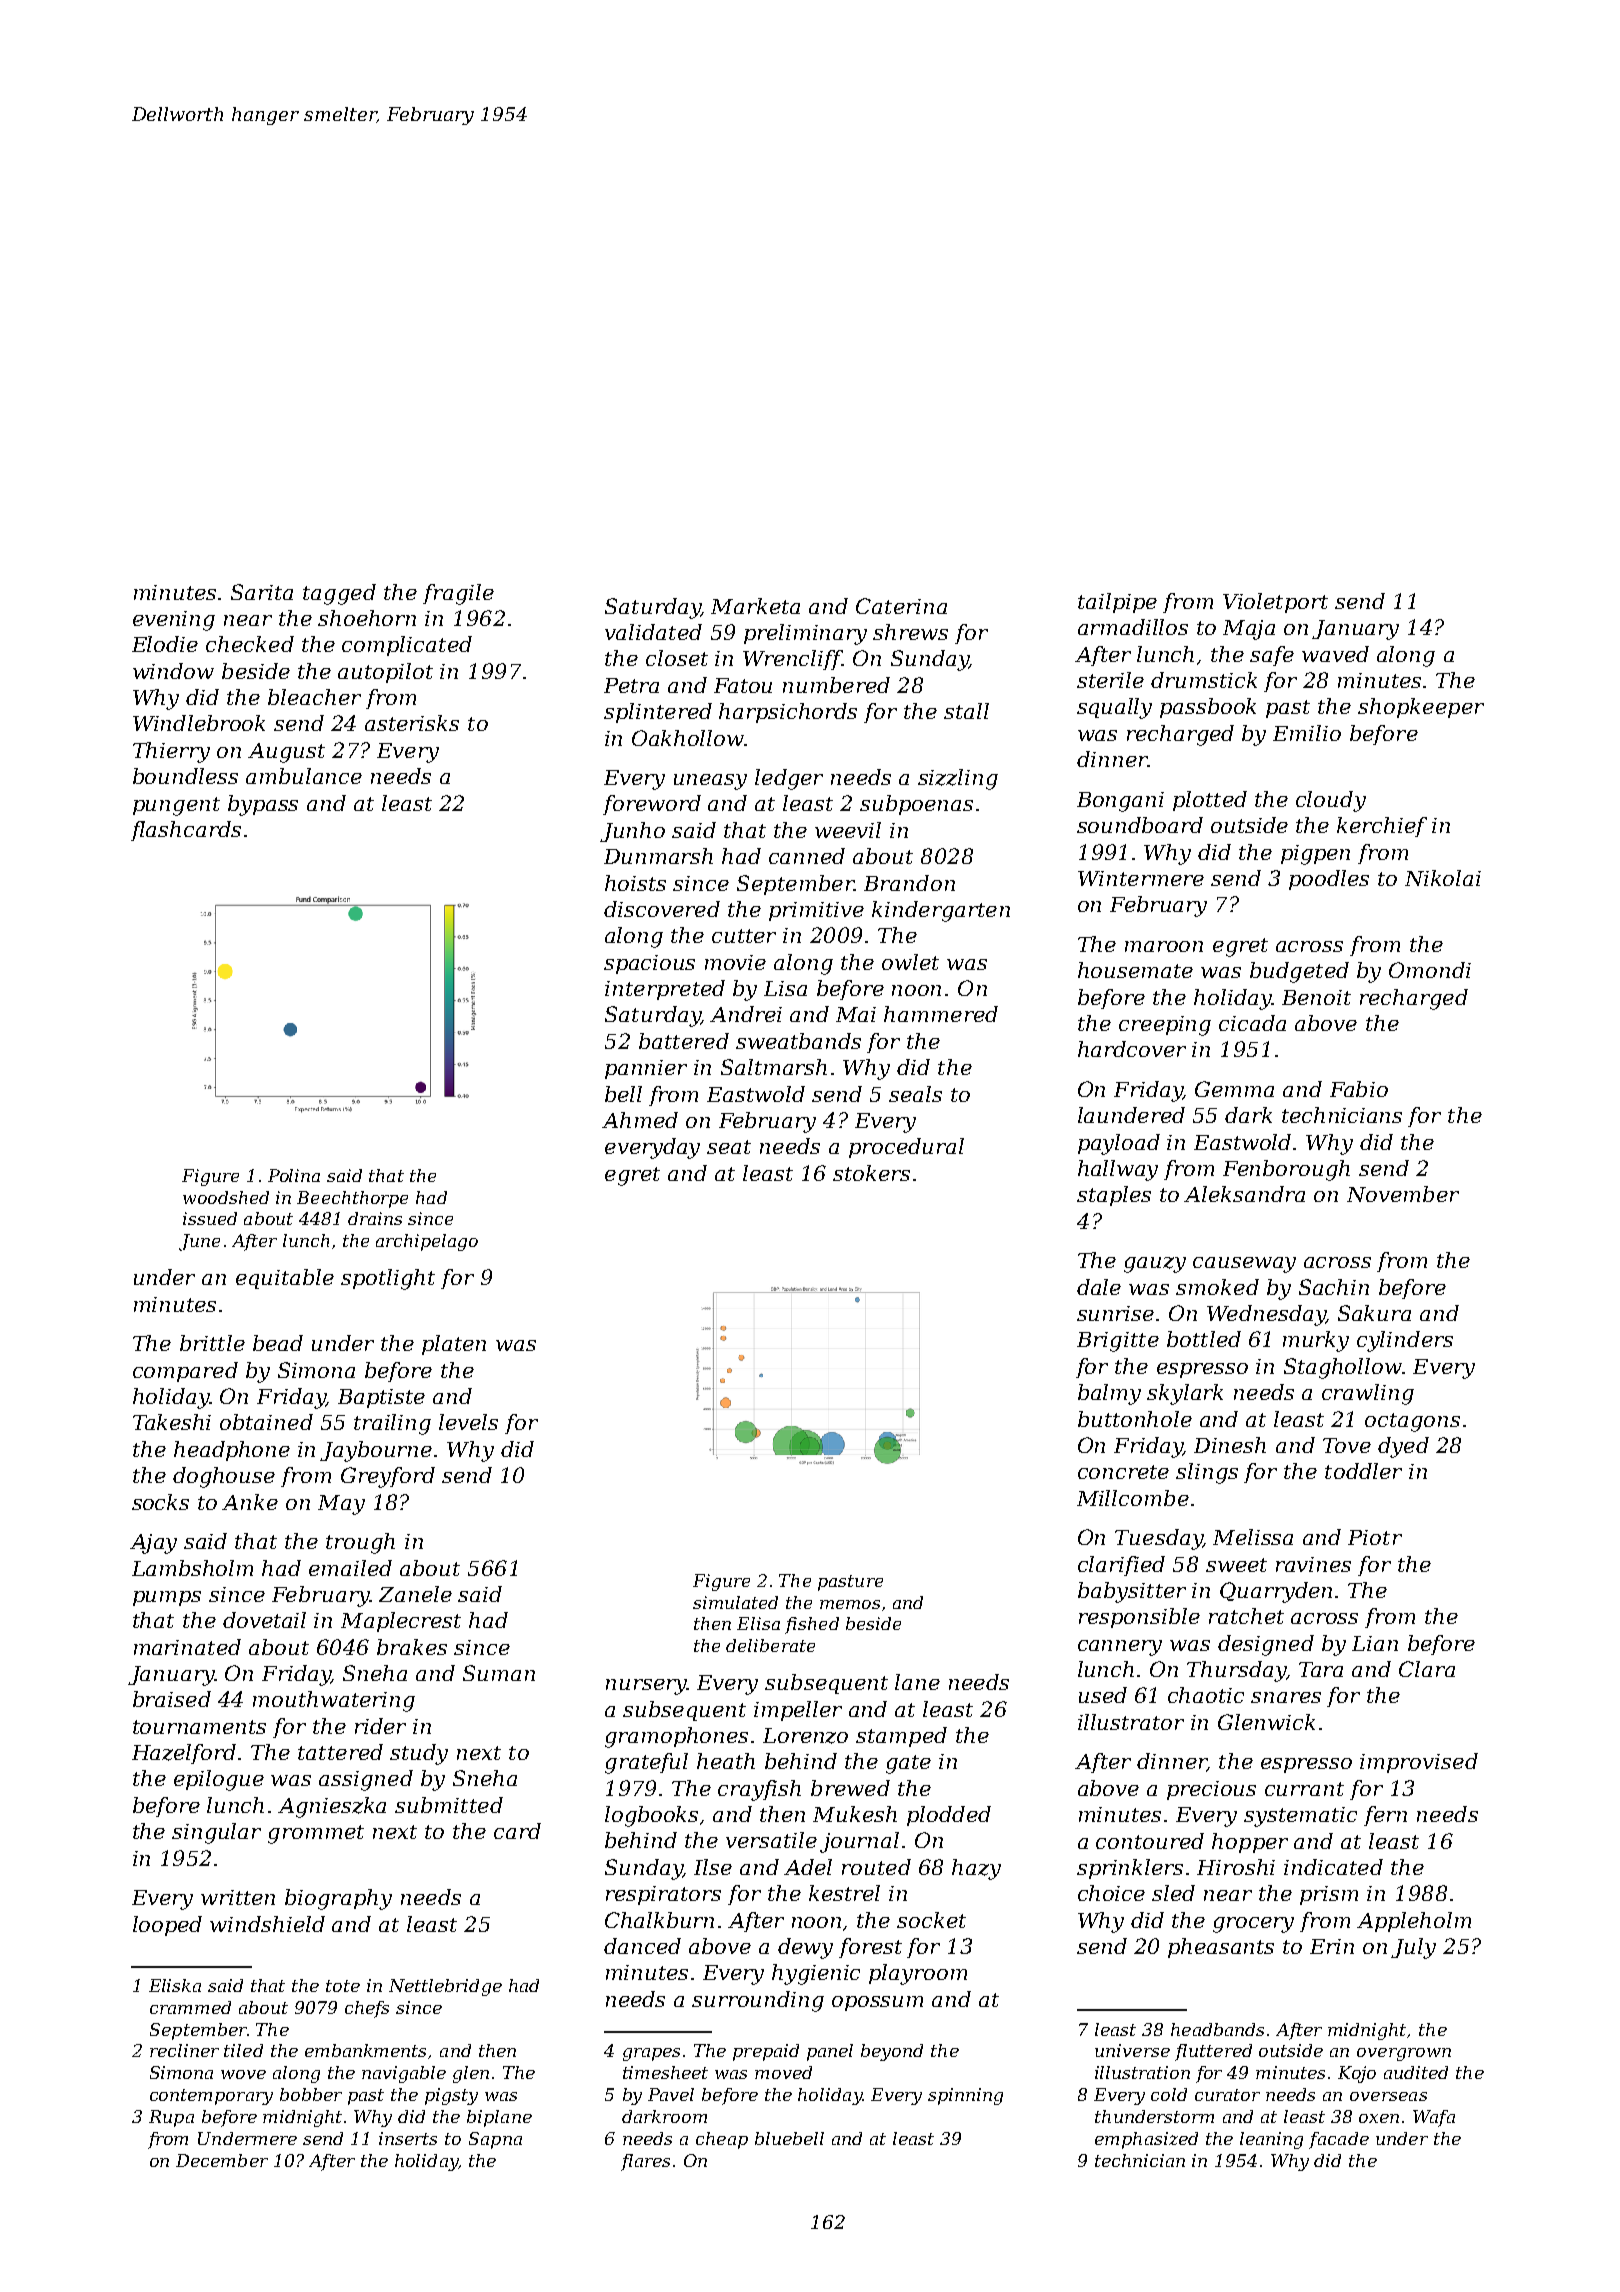 This screenshot has width=1620, height=2292. What do you see at coordinates (1275, 603) in the screenshot?
I see `Violetport` at bounding box center [1275, 603].
